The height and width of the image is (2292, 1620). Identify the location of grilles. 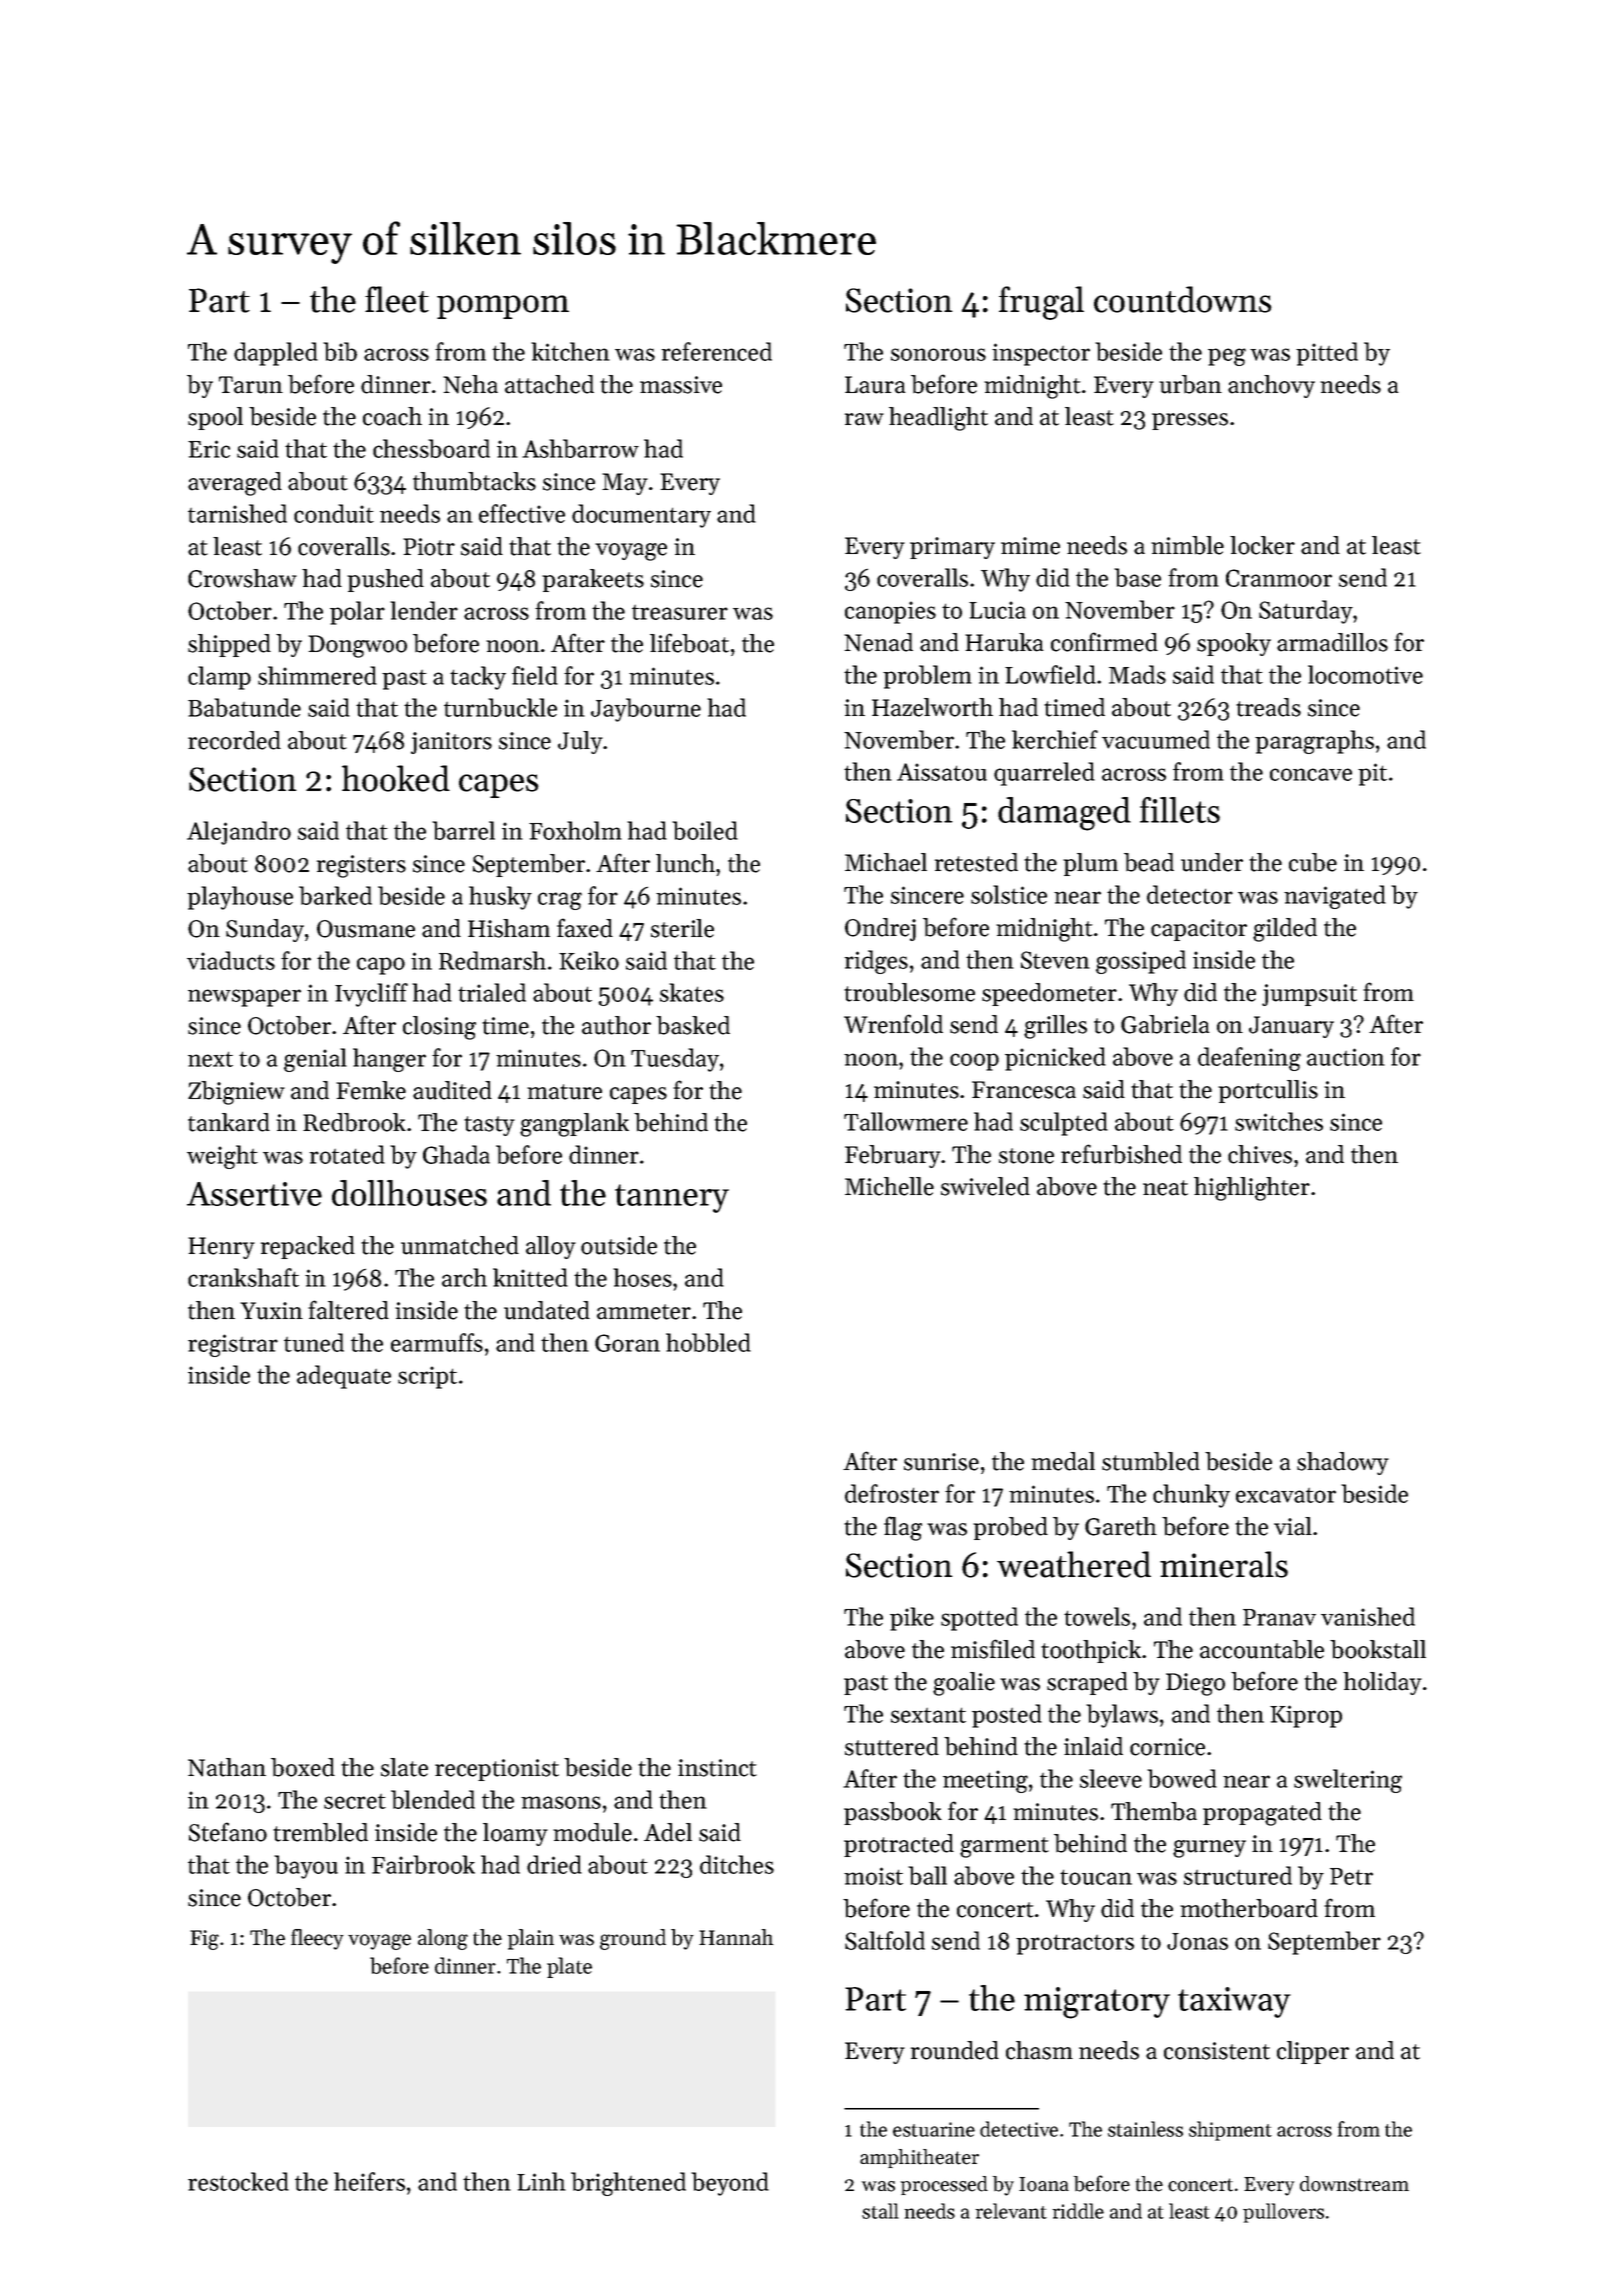
(1055, 1027).
